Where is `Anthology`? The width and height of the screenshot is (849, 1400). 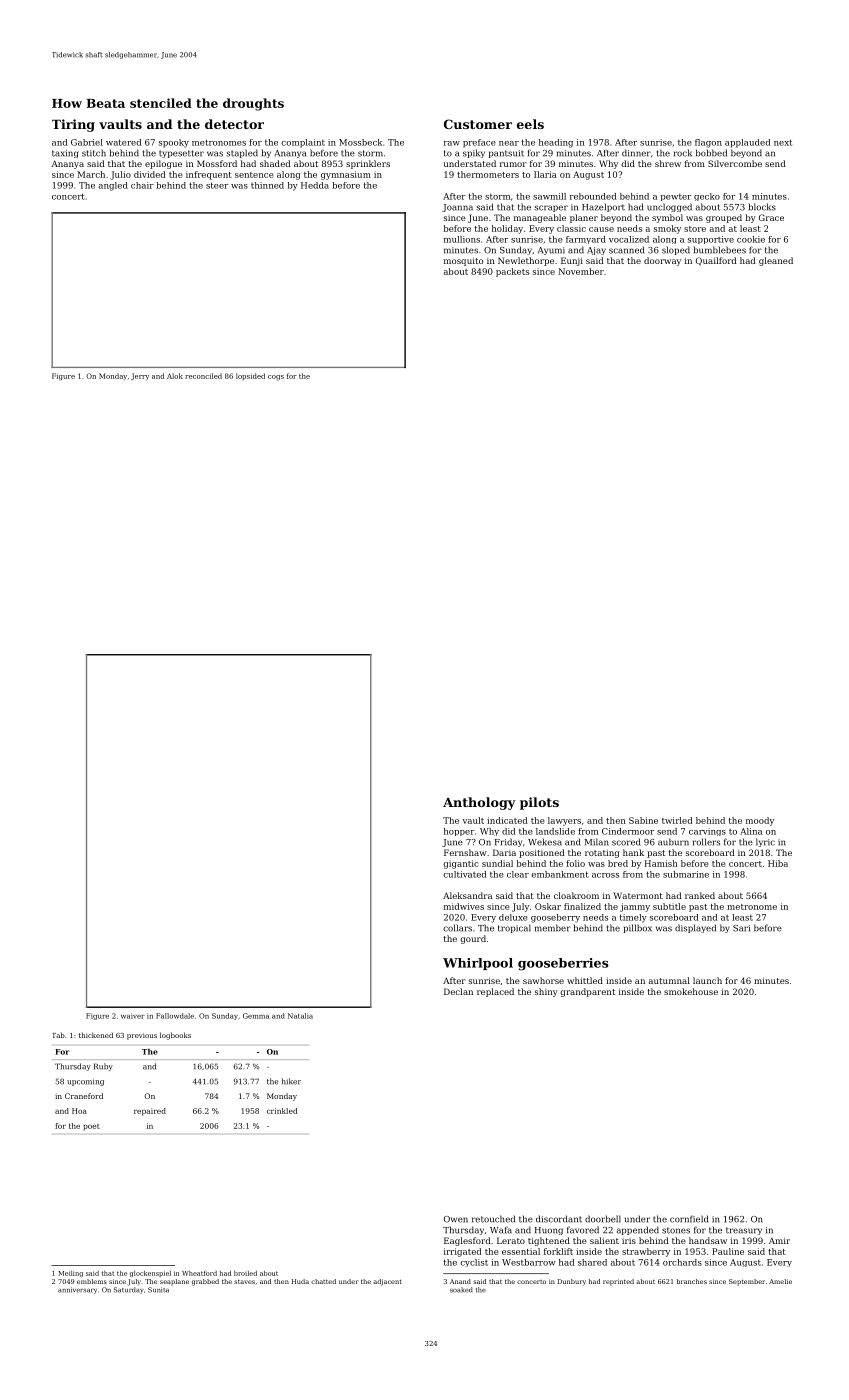 Anthology is located at coordinates (479, 803).
